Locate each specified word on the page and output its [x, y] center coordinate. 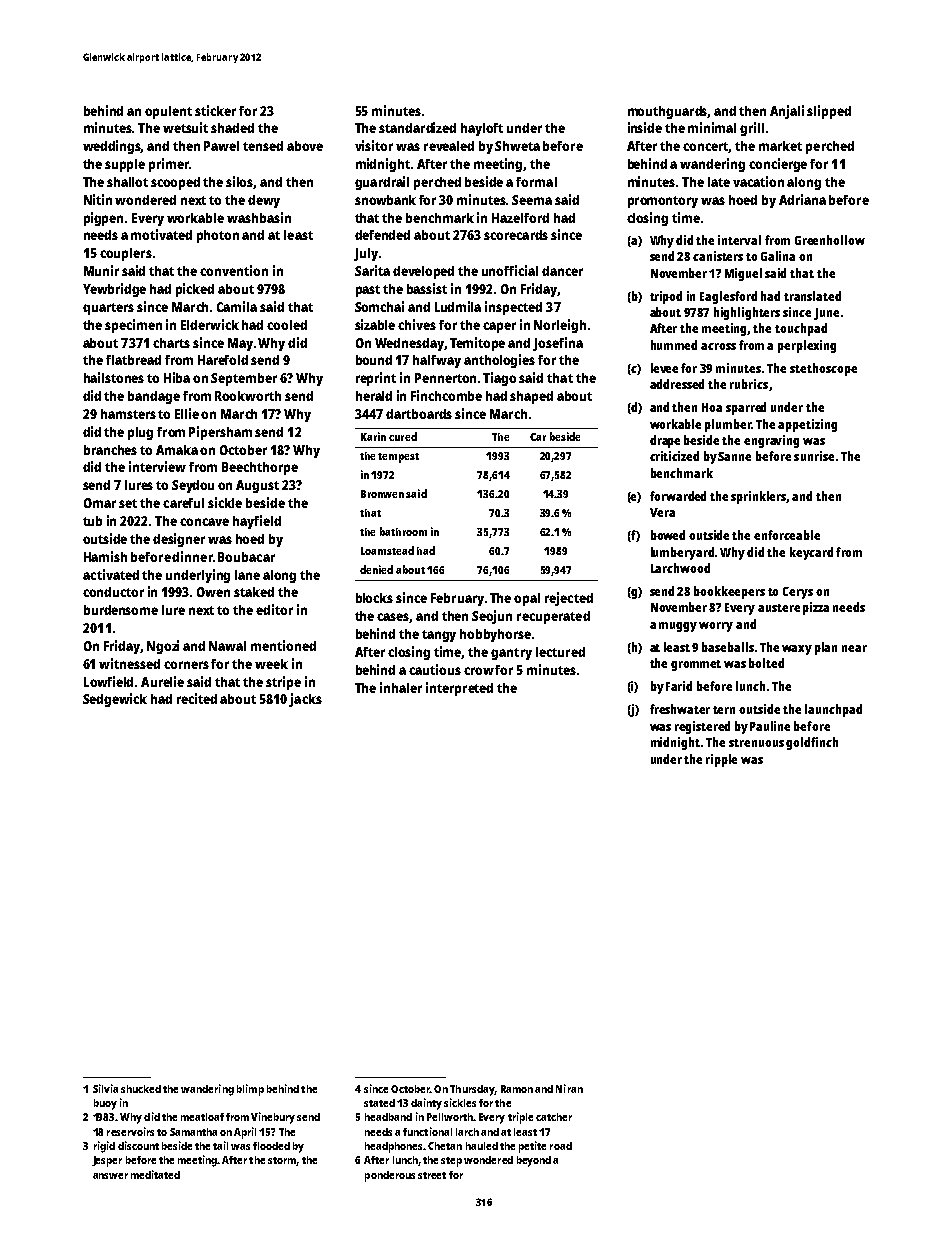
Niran [569, 1088]
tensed [263, 146]
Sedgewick [115, 700]
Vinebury [273, 1118]
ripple [721, 760]
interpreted [459, 689]
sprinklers [759, 497]
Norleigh [560, 326]
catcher [554, 1117]
